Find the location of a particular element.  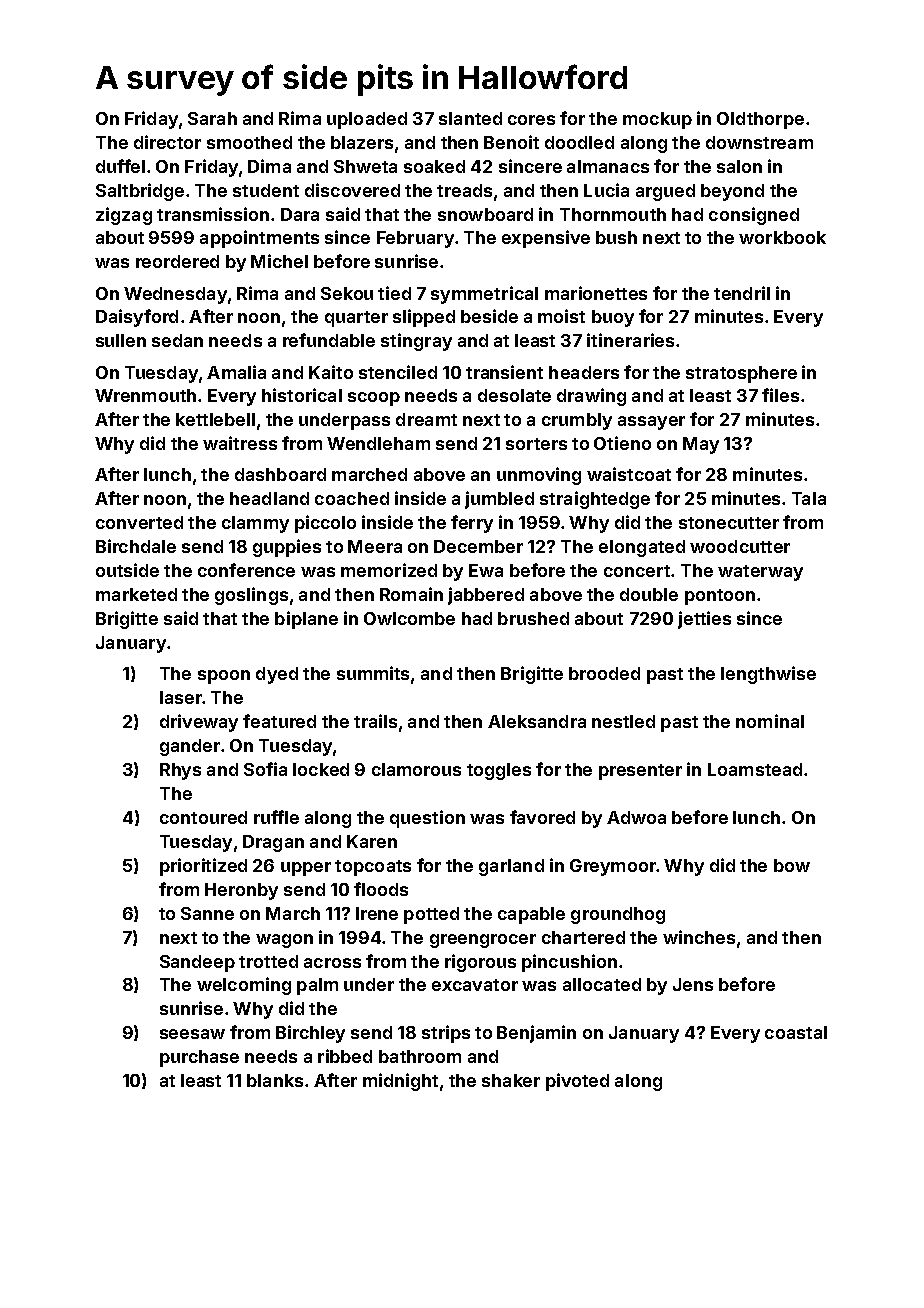

brooded is located at coordinates (604, 673).
